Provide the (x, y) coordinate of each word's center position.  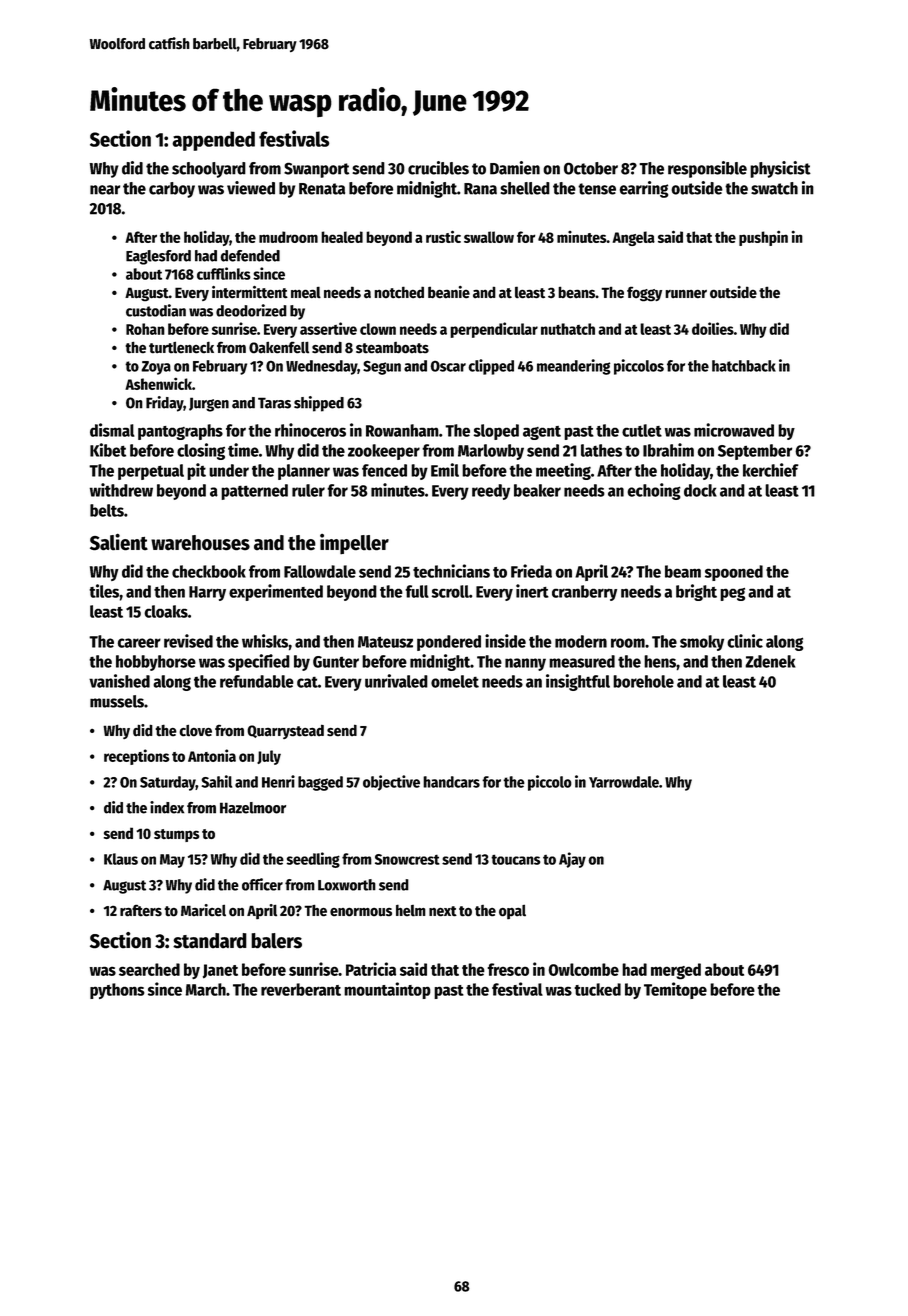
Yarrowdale (624, 782)
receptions (137, 757)
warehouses (200, 543)
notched (399, 292)
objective (391, 783)
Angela (633, 238)
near (105, 190)
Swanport (316, 170)
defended (250, 256)
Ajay (572, 860)
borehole (643, 681)
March (205, 989)
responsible (707, 169)
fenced (384, 470)
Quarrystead (285, 731)
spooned (734, 573)
